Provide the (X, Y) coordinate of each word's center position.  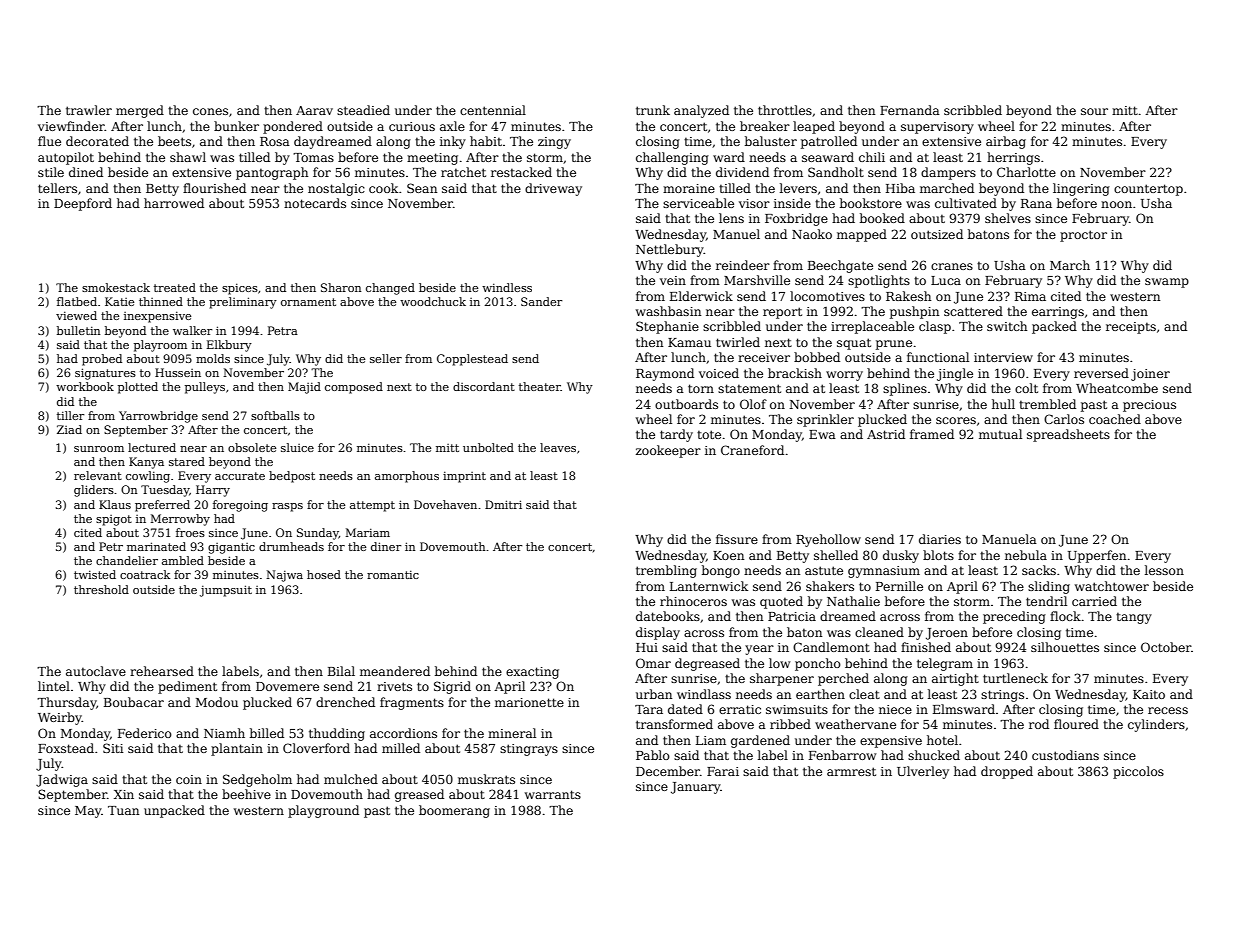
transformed (674, 724)
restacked (521, 172)
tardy (676, 435)
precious (1149, 406)
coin (189, 779)
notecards (315, 203)
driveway (553, 189)
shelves (1008, 218)
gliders (94, 491)
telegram (945, 664)
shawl (188, 157)
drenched (345, 702)
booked (882, 218)
